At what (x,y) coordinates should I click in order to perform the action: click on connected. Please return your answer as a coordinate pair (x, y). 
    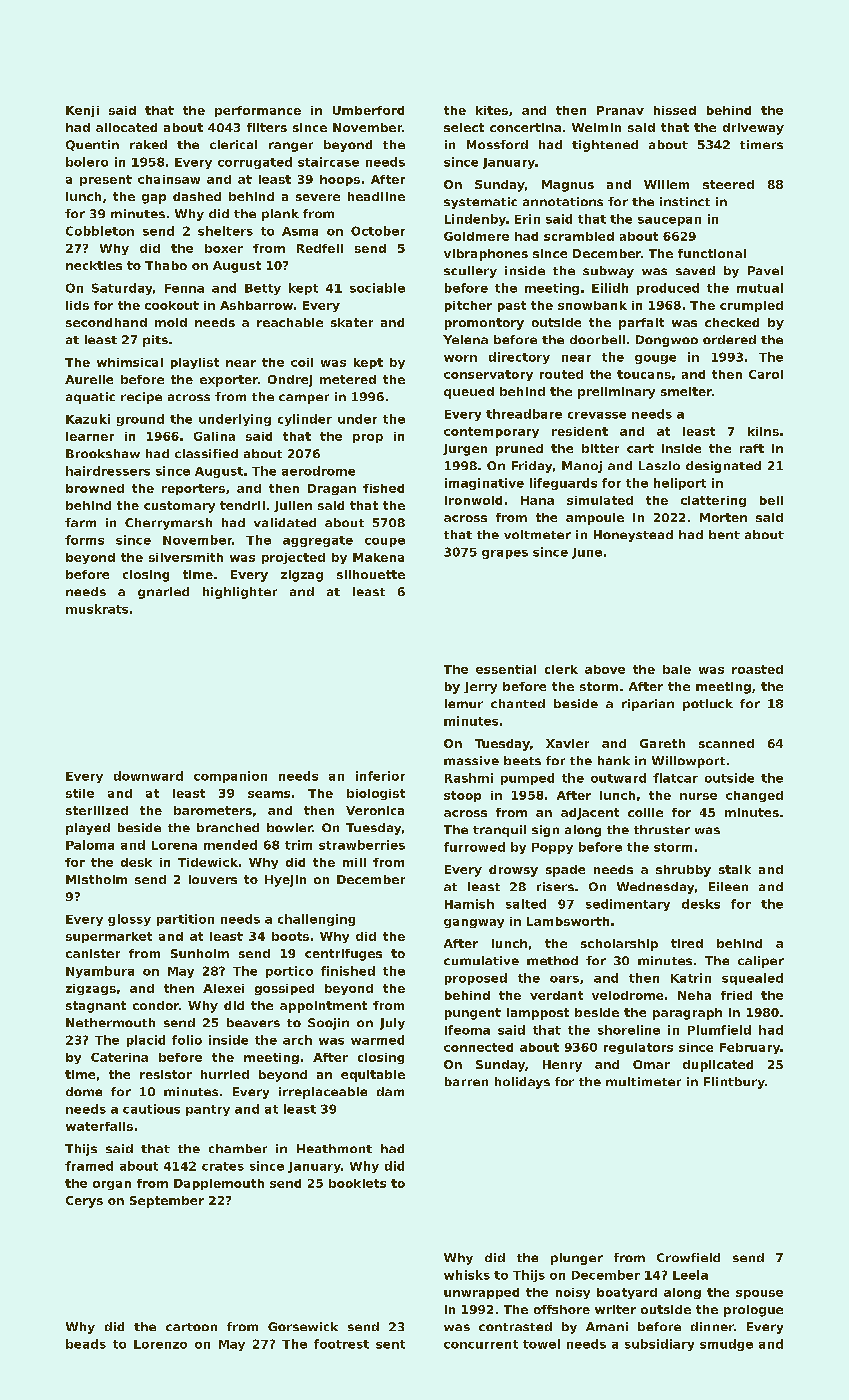
    Looking at the image, I should click on (478, 1047).
